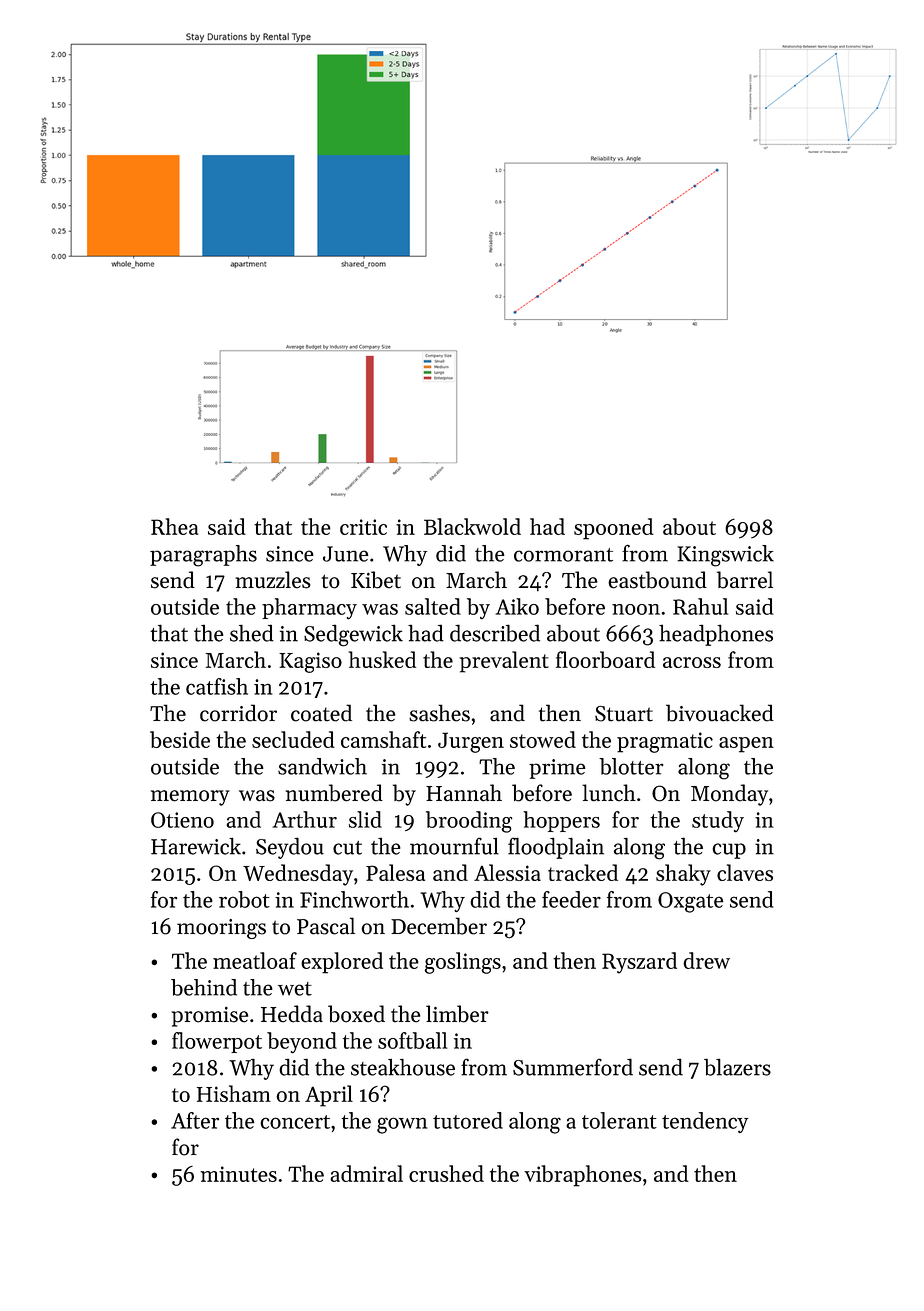  Describe the element at coordinates (563, 555) in the screenshot. I see `cormorant` at that location.
